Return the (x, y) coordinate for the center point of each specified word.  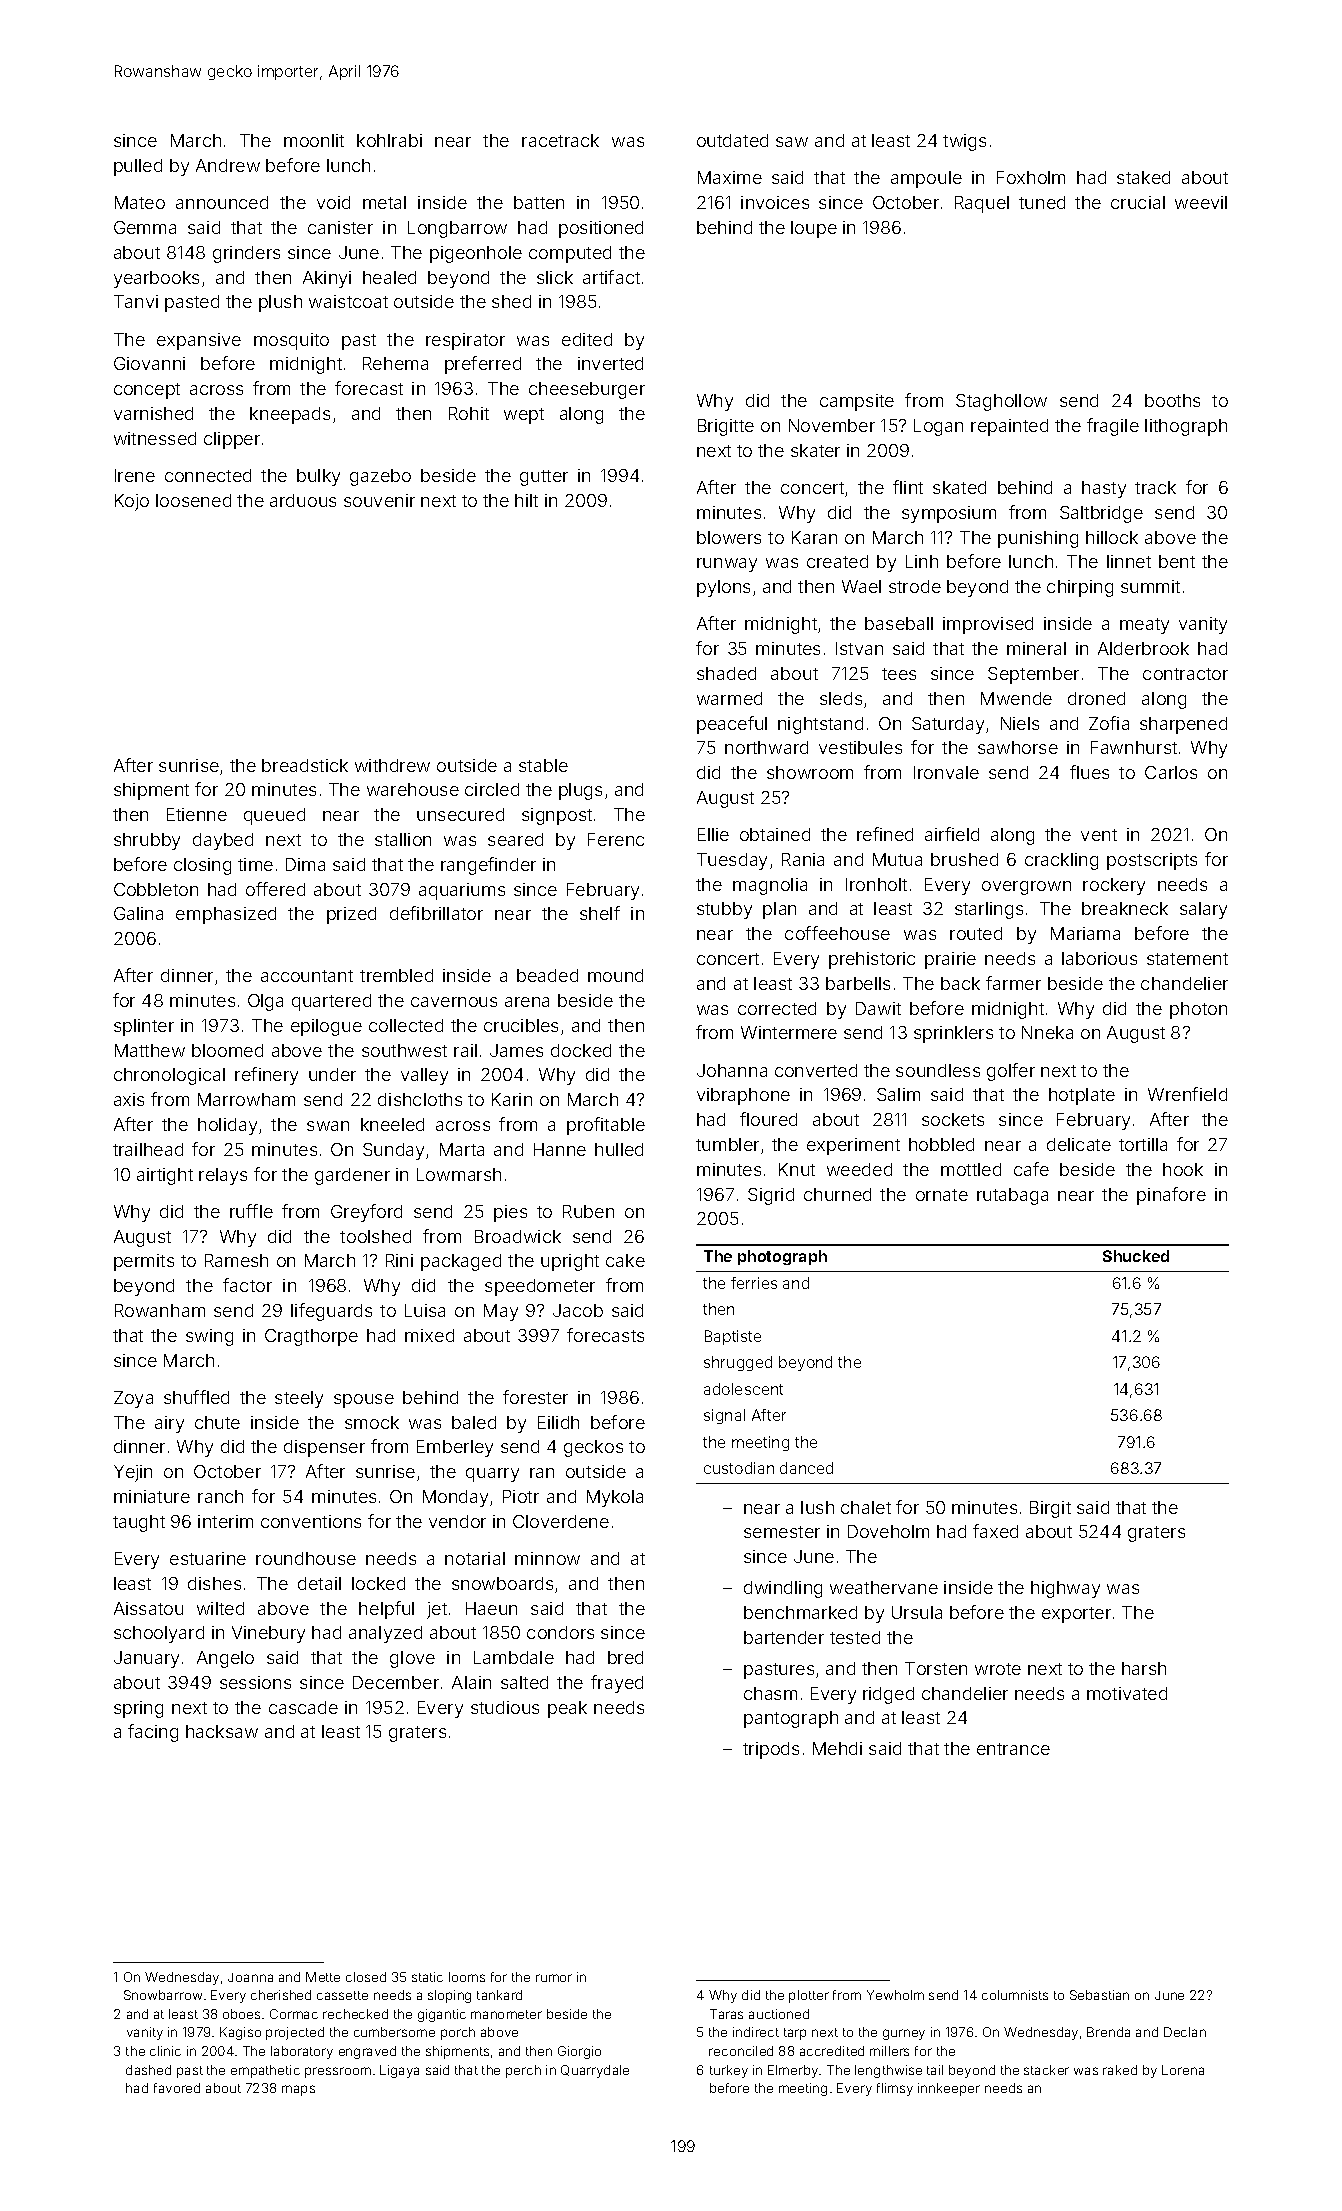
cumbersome (394, 2032)
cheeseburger (587, 390)
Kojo (132, 502)
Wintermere (789, 1032)
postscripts (1152, 861)
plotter (809, 1996)
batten (539, 202)
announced (222, 202)
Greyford (366, 1213)
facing (153, 1733)
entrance (1013, 1749)
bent (1177, 561)
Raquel (982, 204)
